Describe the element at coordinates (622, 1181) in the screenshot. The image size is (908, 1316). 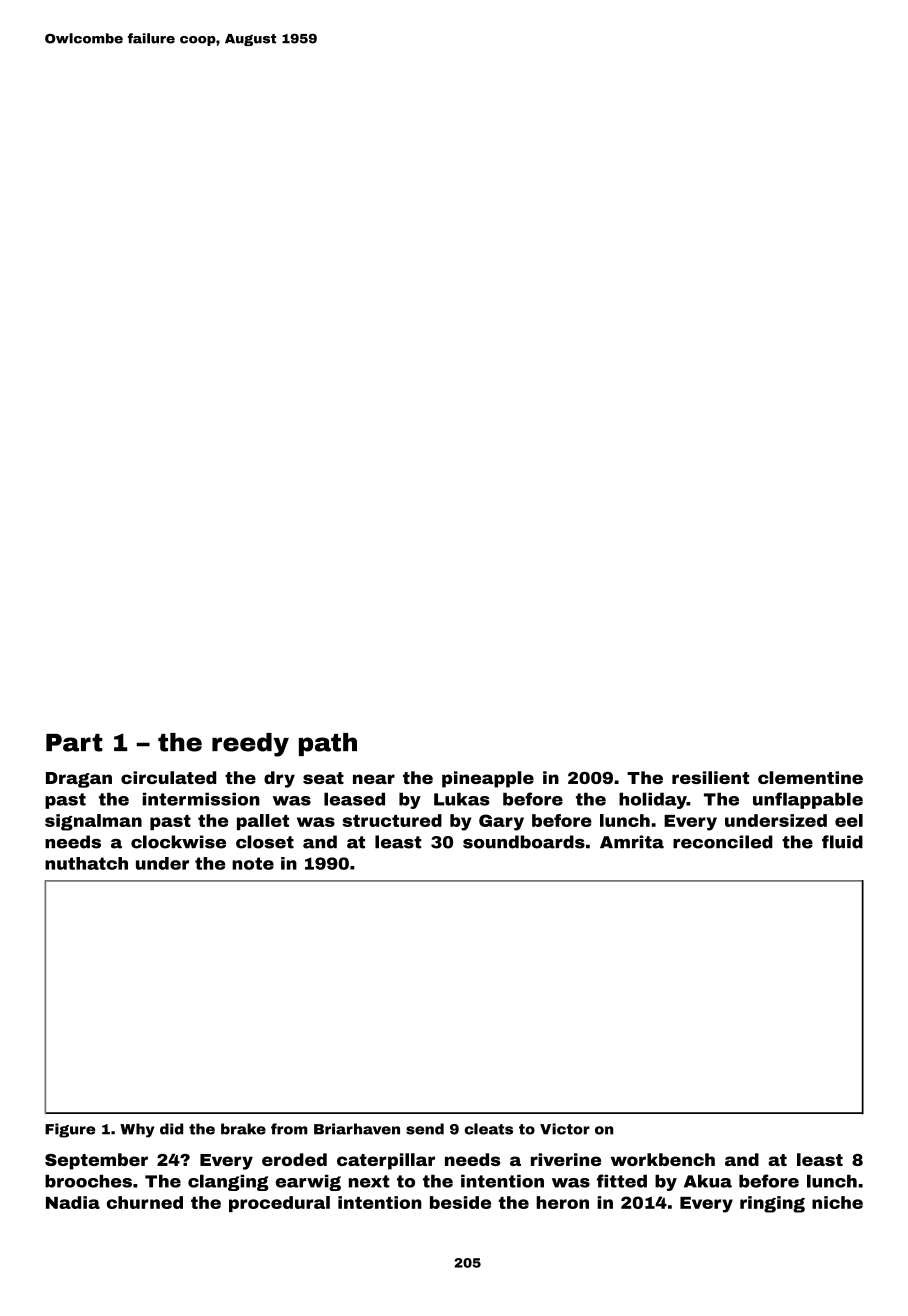
I see `fitted` at that location.
